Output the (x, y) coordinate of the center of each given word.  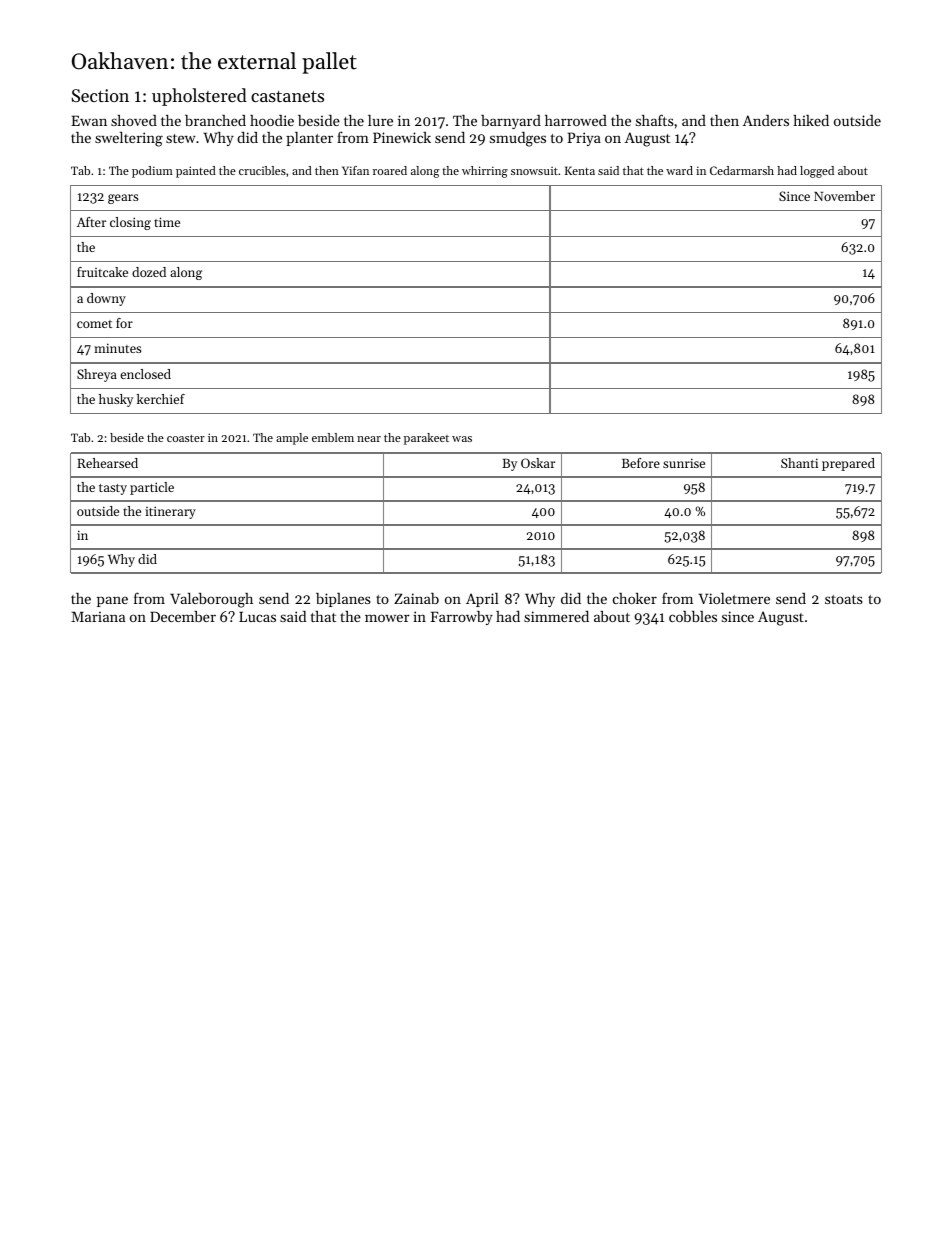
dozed (149, 272)
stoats (844, 599)
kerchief (161, 399)
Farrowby (461, 618)
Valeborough (211, 600)
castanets (287, 96)
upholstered (199, 97)
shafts (655, 120)
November (844, 196)
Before (641, 463)
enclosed (145, 374)
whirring (485, 172)
